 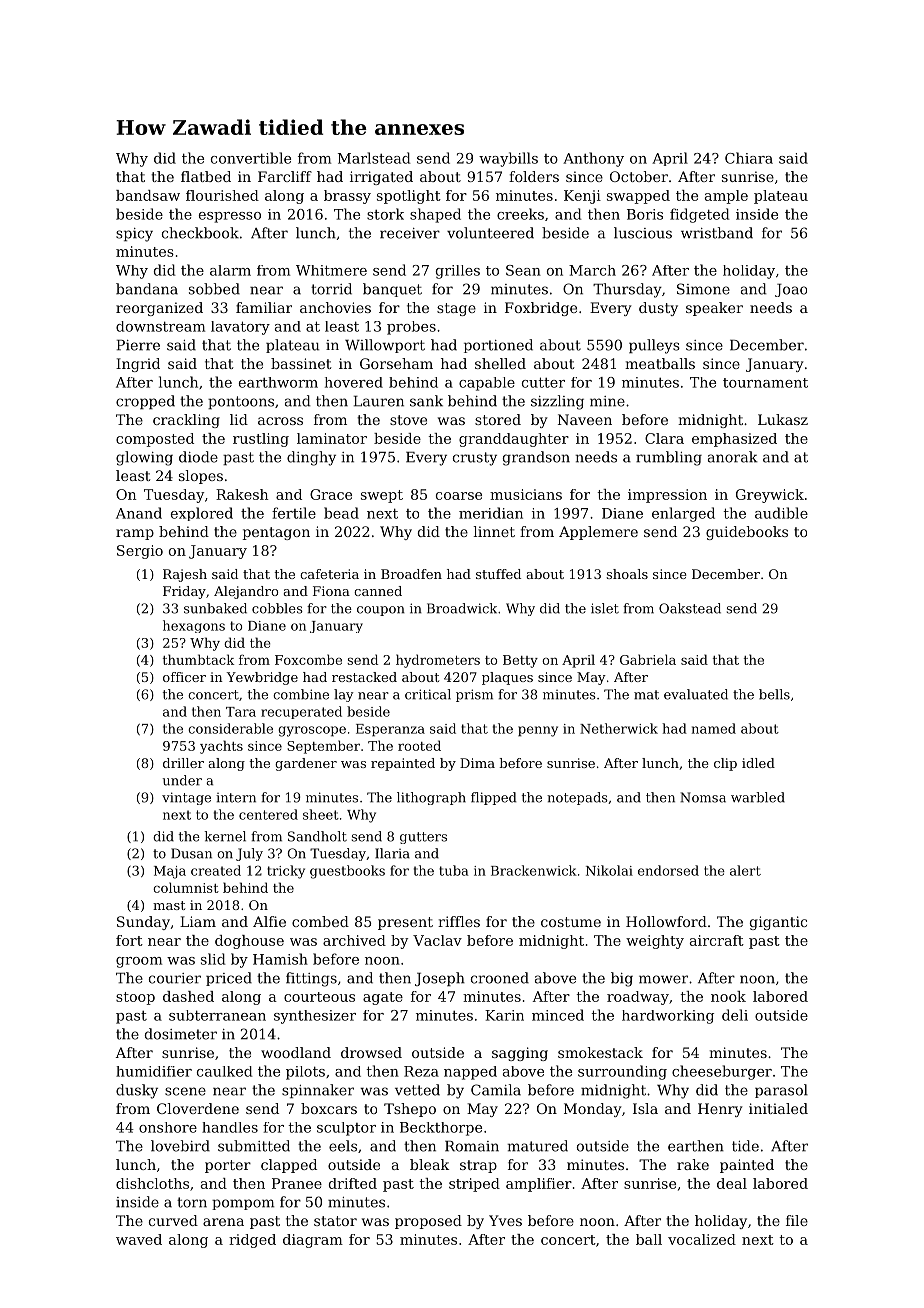 What do you see at coordinates (543, 382) in the document?
I see `cutter` at bounding box center [543, 382].
